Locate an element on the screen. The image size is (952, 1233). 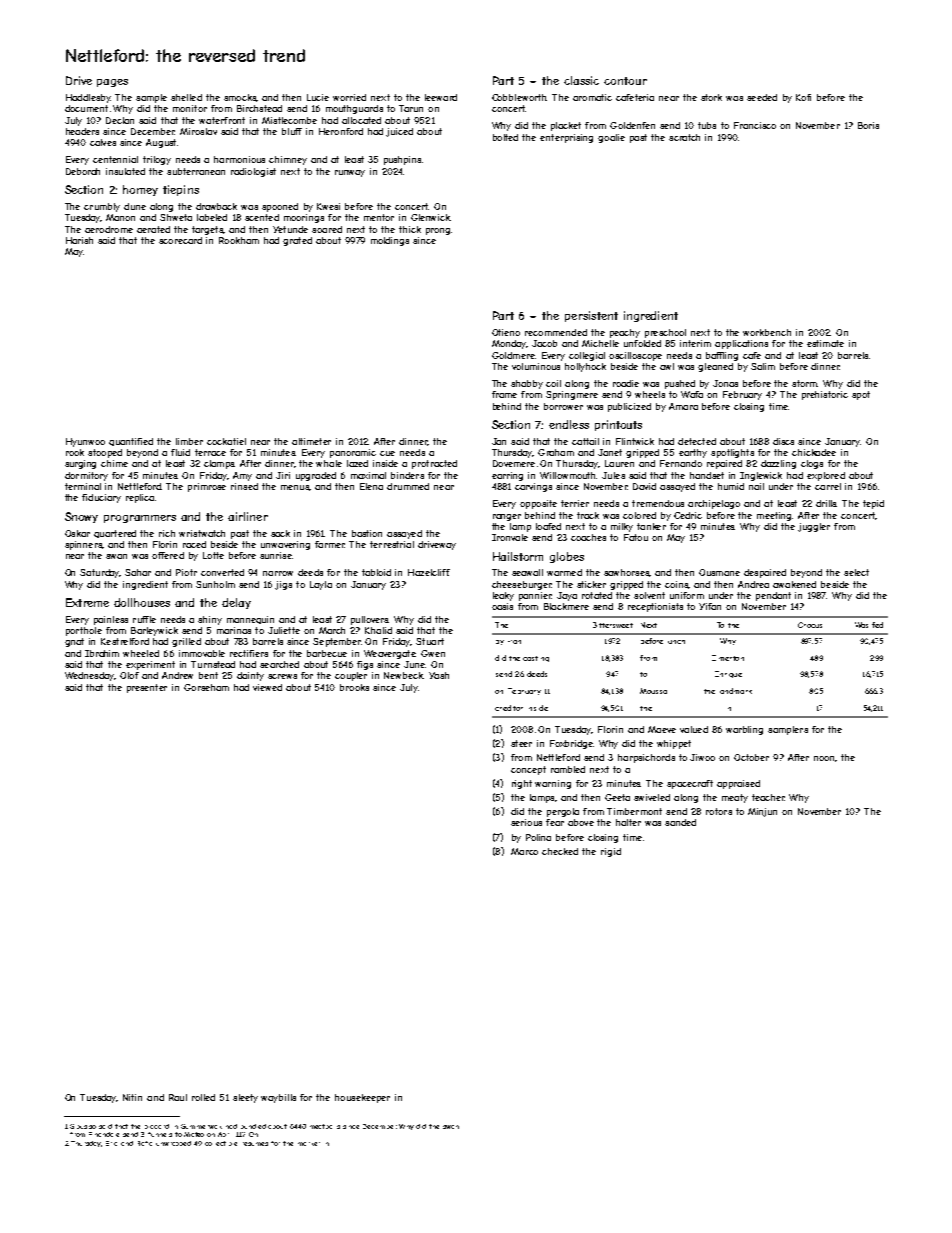
resumes is located at coordinates (255, 1144).
